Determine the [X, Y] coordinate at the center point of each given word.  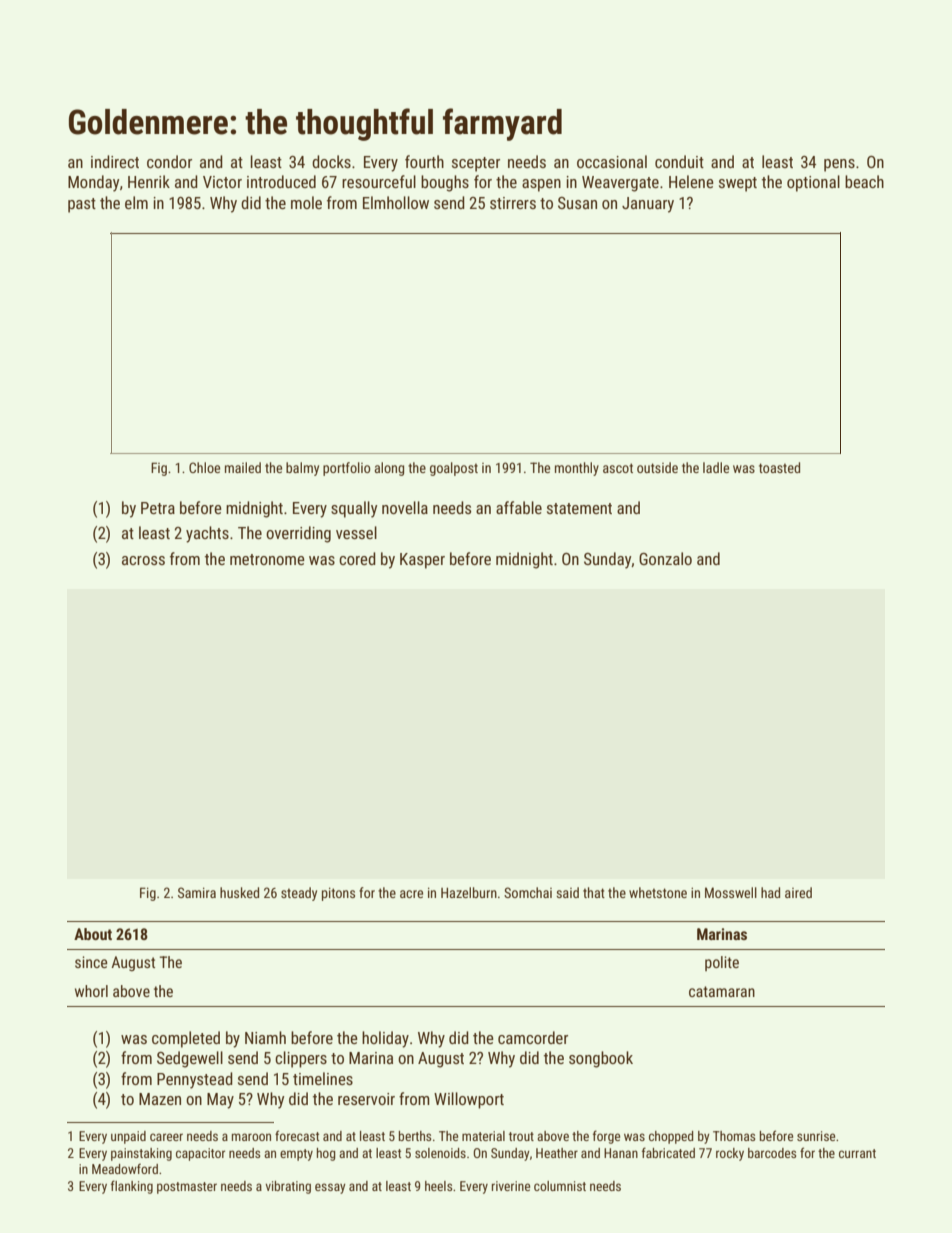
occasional [612, 161]
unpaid [128, 1137]
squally [354, 509]
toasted [779, 467]
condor [169, 161]
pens [839, 165]
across [143, 560]
